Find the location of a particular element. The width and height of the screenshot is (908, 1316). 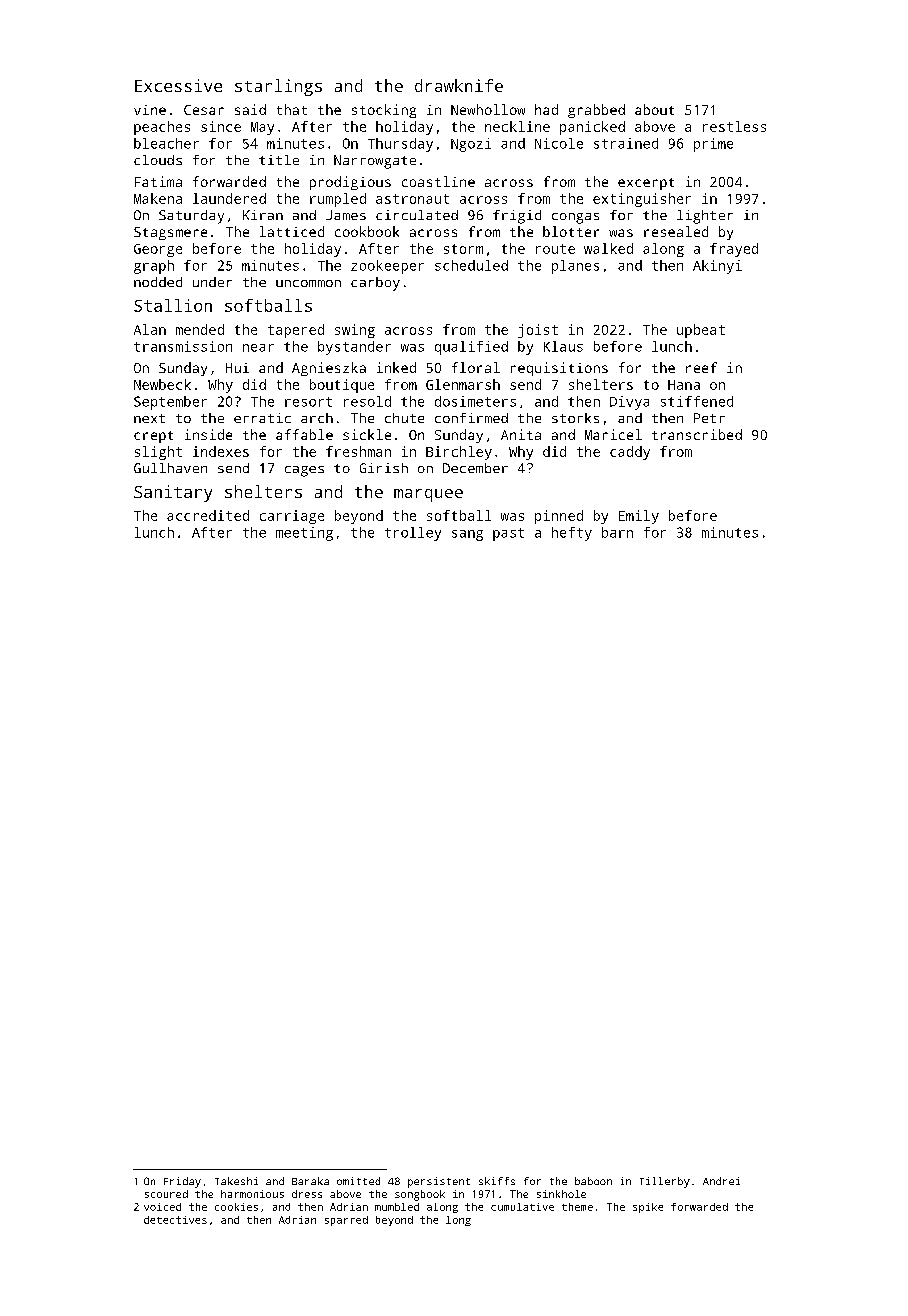

omitted is located at coordinates (358, 1181).
